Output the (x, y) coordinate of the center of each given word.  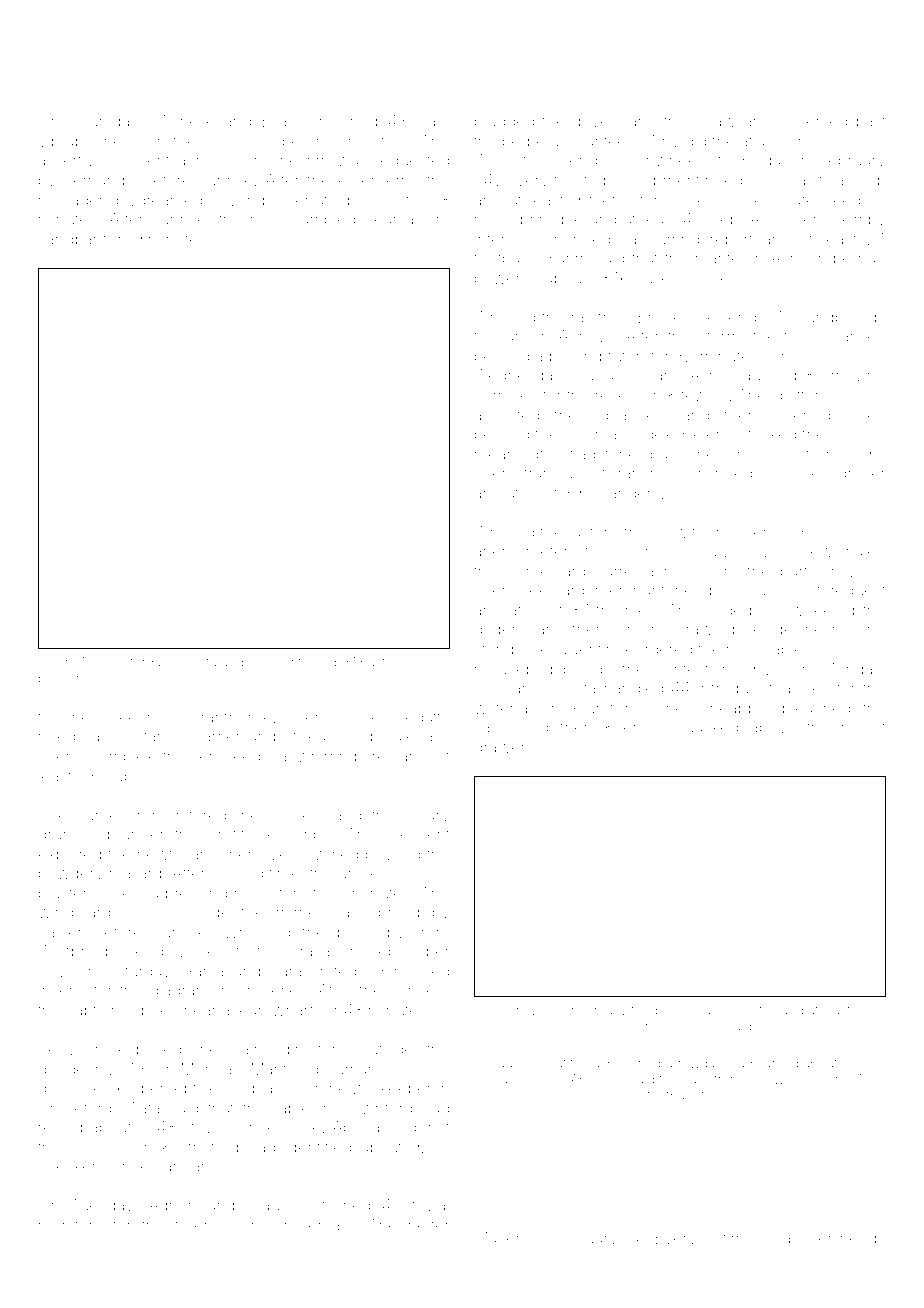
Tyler (791, 417)
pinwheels (670, 161)
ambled (328, 219)
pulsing (575, 358)
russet (863, 727)
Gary (432, 816)
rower (271, 220)
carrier (217, 736)
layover (806, 1240)
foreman (205, 1224)
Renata (196, 662)
